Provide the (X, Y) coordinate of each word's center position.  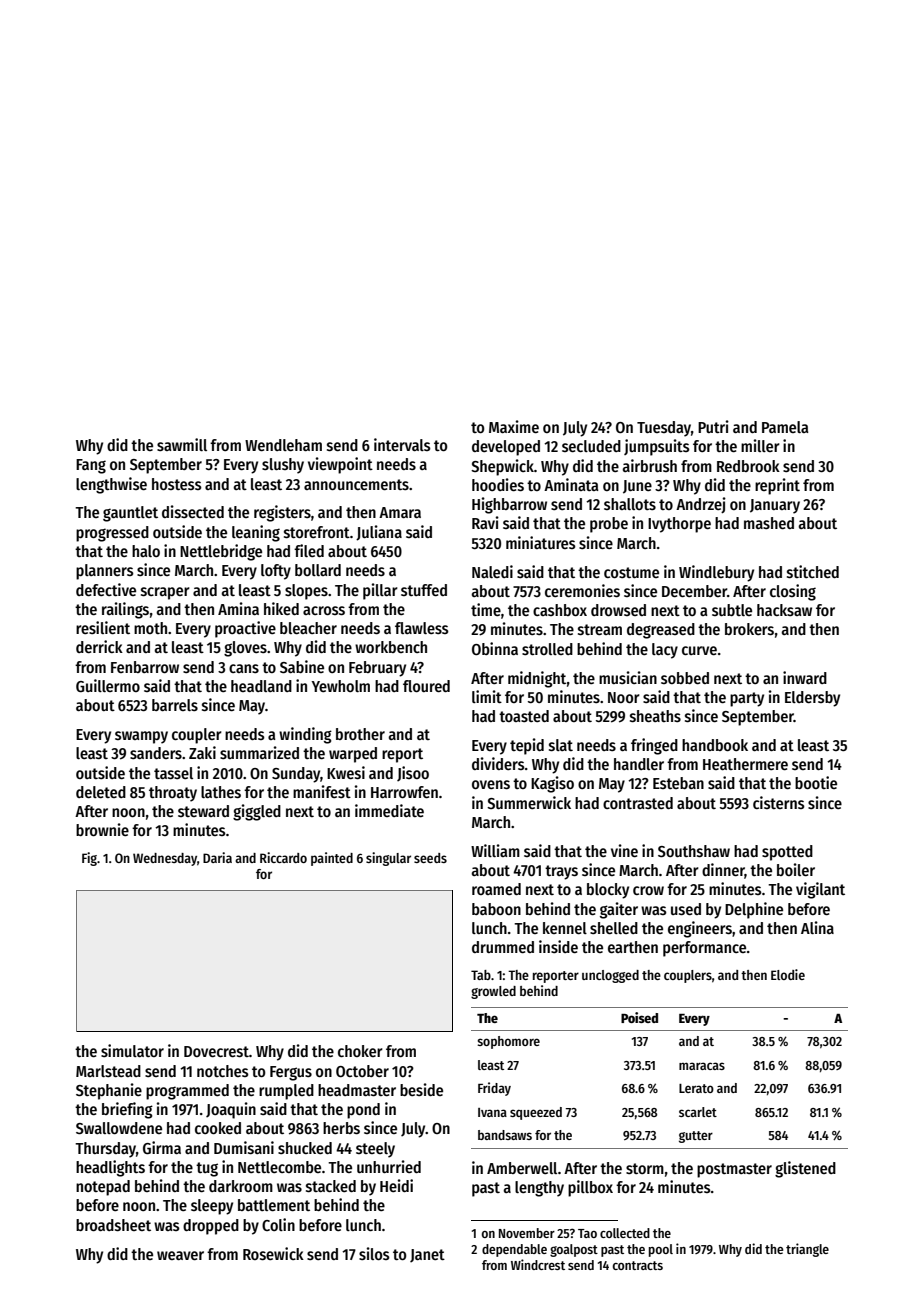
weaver (180, 1255)
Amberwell (522, 1168)
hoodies (498, 485)
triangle (807, 1250)
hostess (177, 484)
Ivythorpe (679, 525)
